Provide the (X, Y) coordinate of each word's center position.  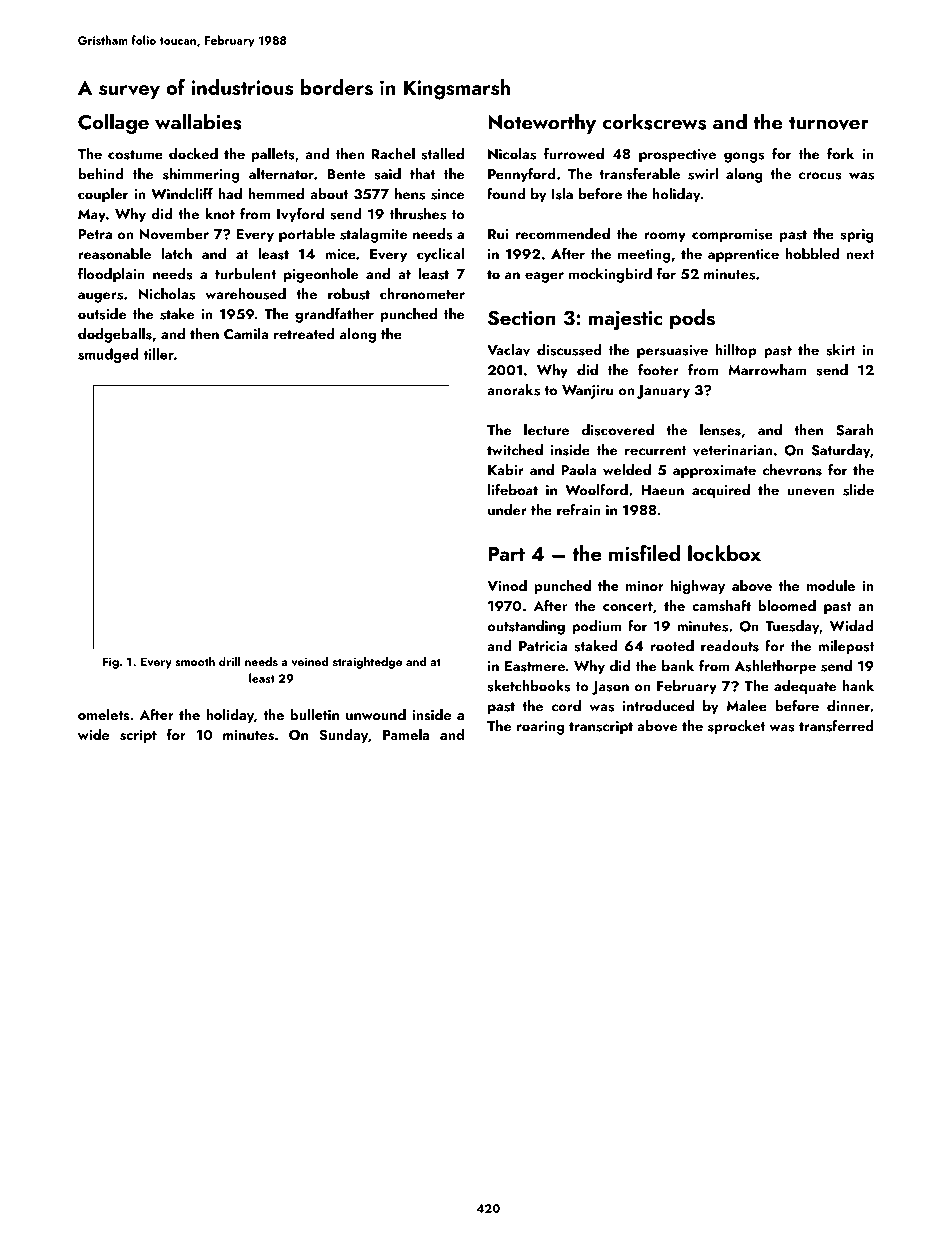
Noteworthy (542, 123)
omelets (103, 715)
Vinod (507, 585)
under (507, 510)
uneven (811, 492)
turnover (829, 123)
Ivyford (300, 215)
